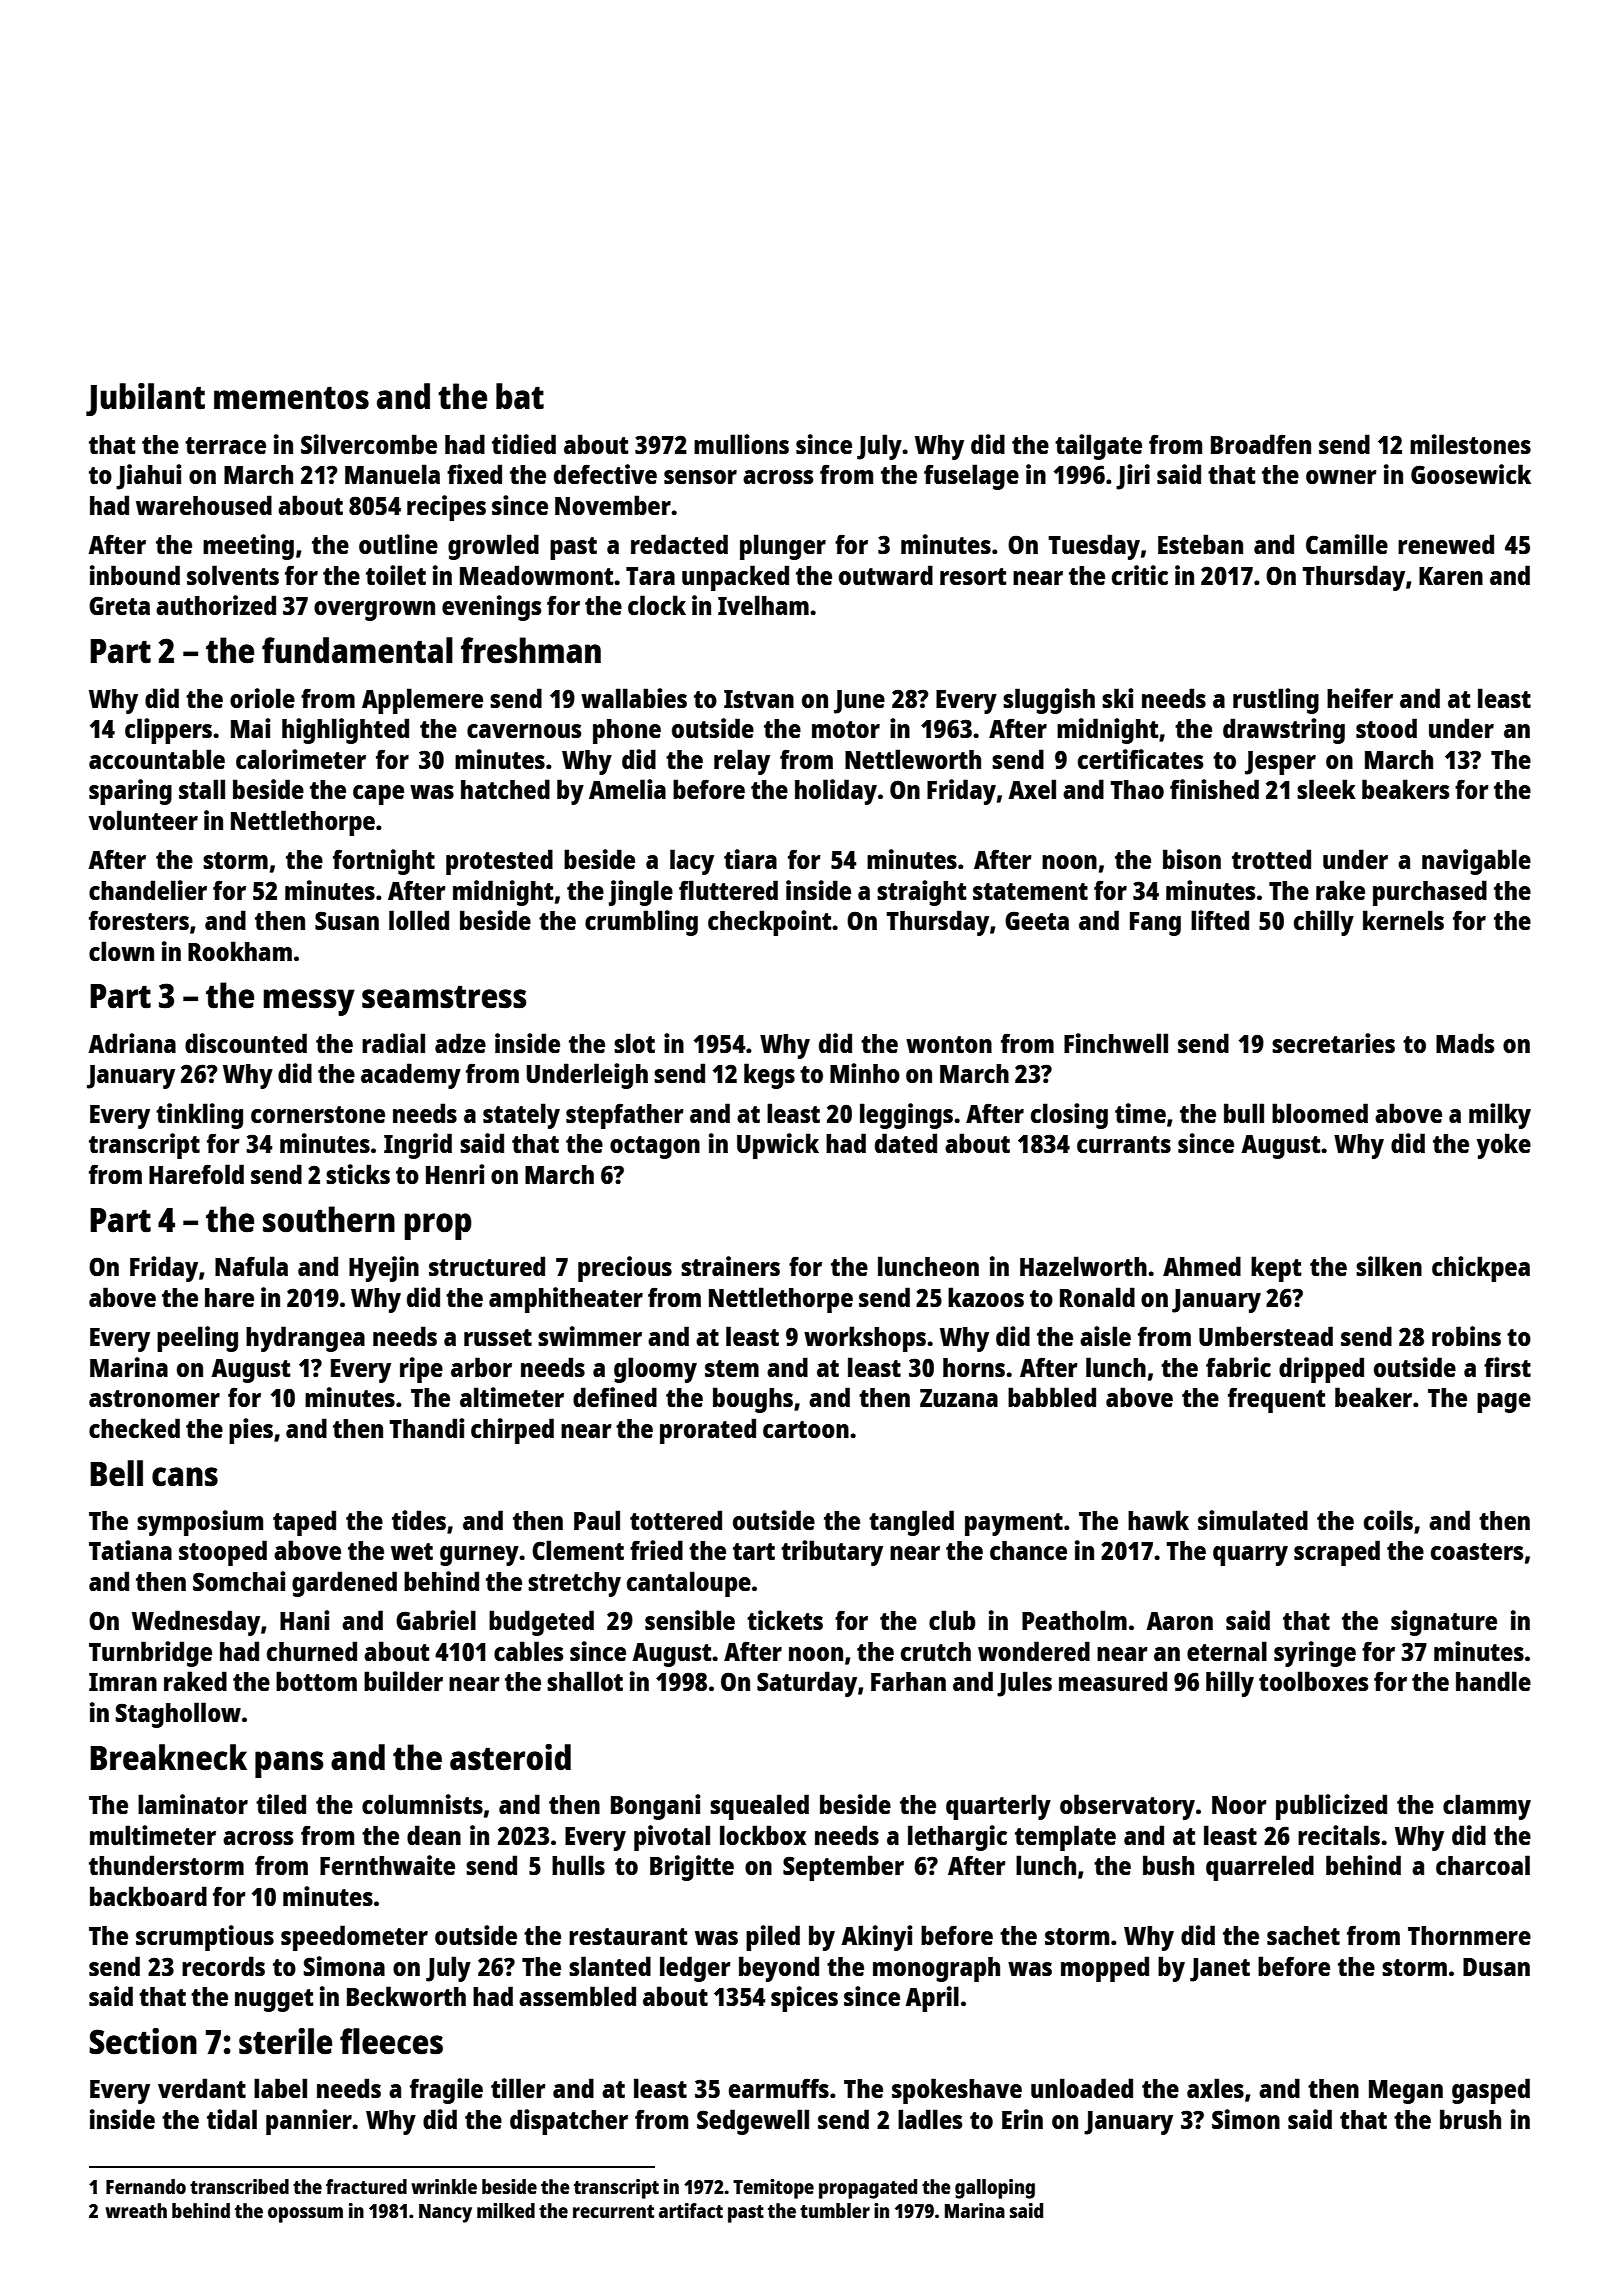  I want to click on cans, so click(185, 1477).
